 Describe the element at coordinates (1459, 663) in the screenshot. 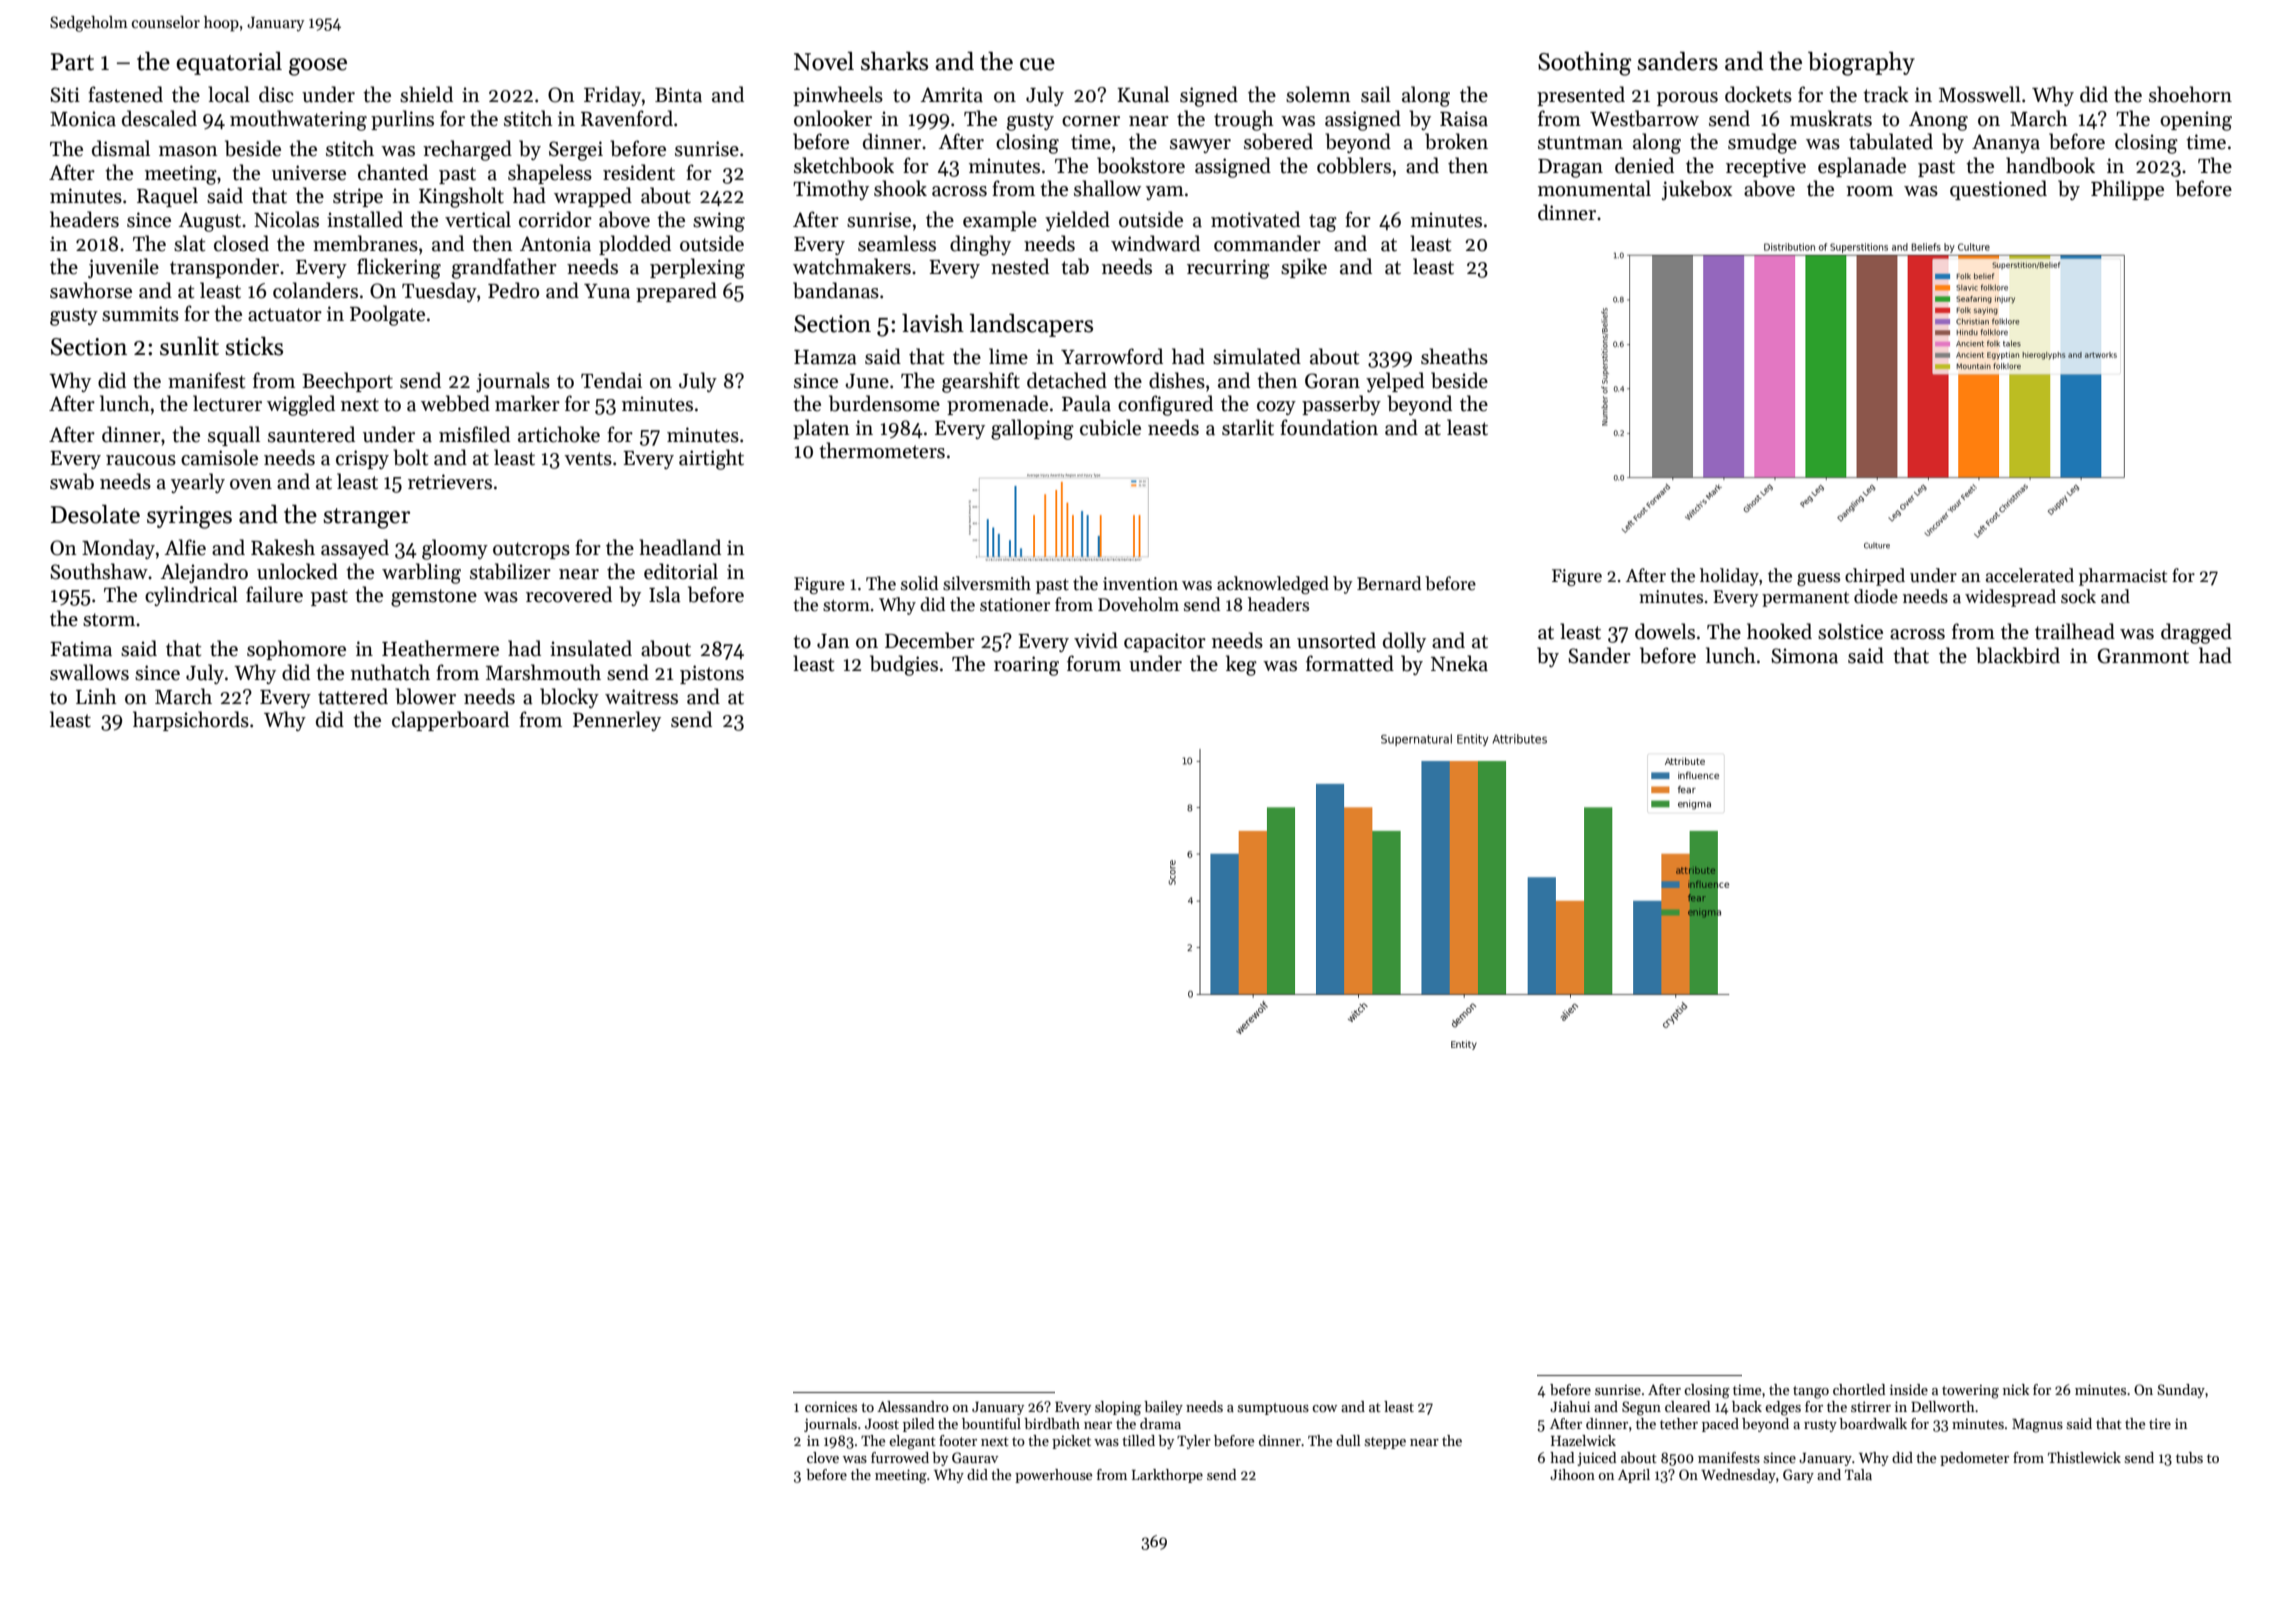

I see `Nneka` at that location.
